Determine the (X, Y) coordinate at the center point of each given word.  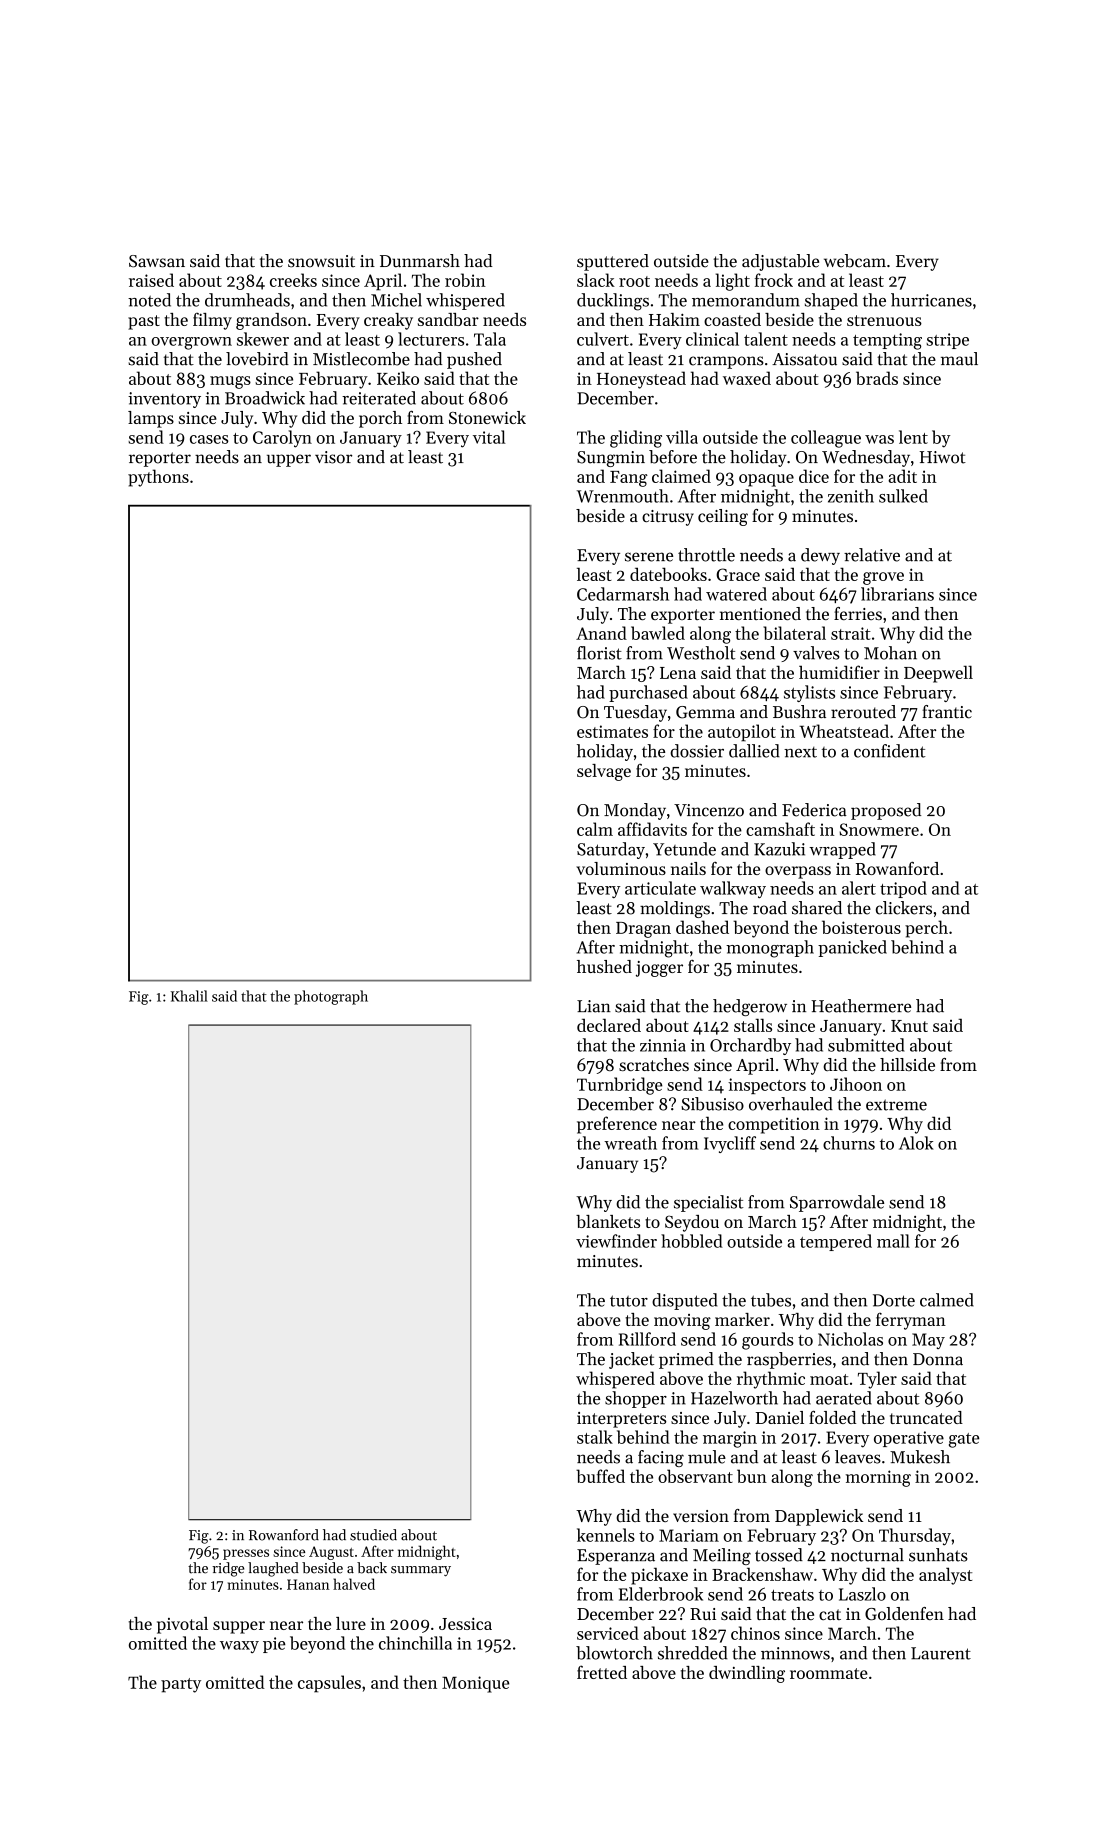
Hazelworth (734, 1398)
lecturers (431, 339)
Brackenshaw (762, 1574)
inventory (164, 400)
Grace (738, 574)
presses (246, 1554)
